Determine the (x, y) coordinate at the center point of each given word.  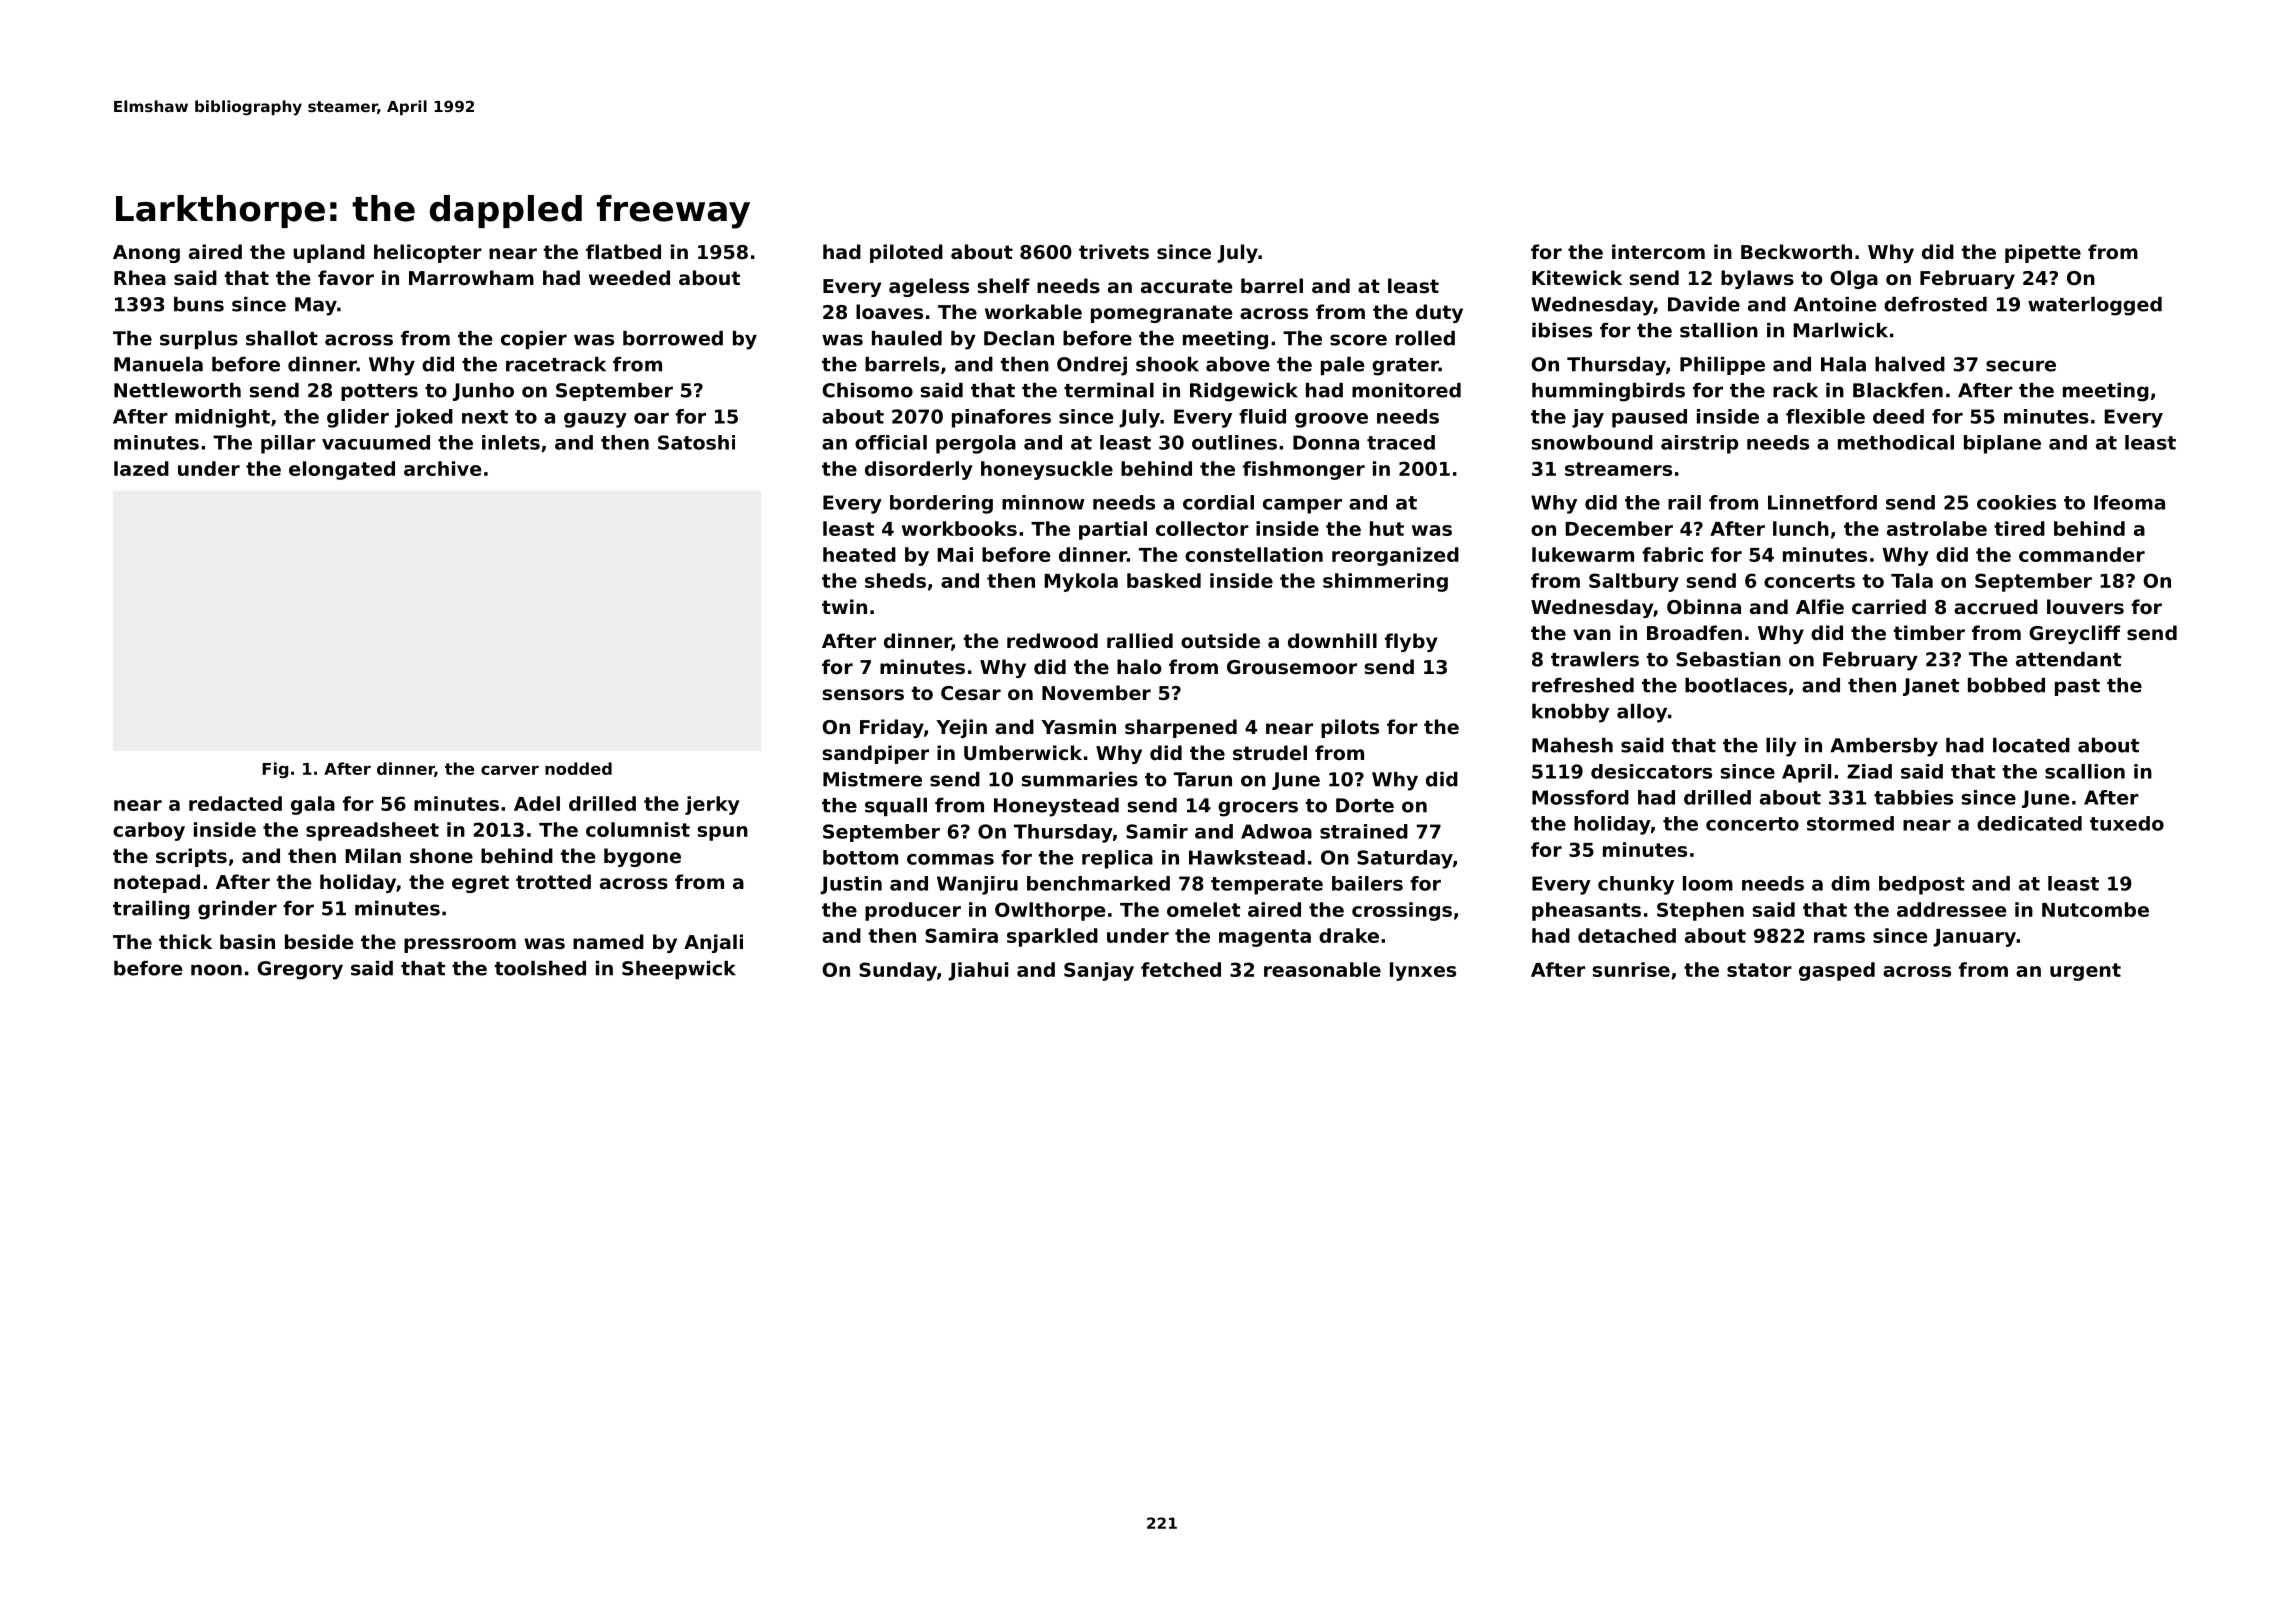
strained (1364, 831)
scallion (2085, 771)
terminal (1109, 390)
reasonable (1322, 969)
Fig (275, 770)
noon (216, 970)
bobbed (2006, 685)
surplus (199, 340)
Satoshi (696, 442)
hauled (907, 338)
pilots (1350, 728)
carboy (149, 831)
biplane (2002, 444)
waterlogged (2095, 306)
